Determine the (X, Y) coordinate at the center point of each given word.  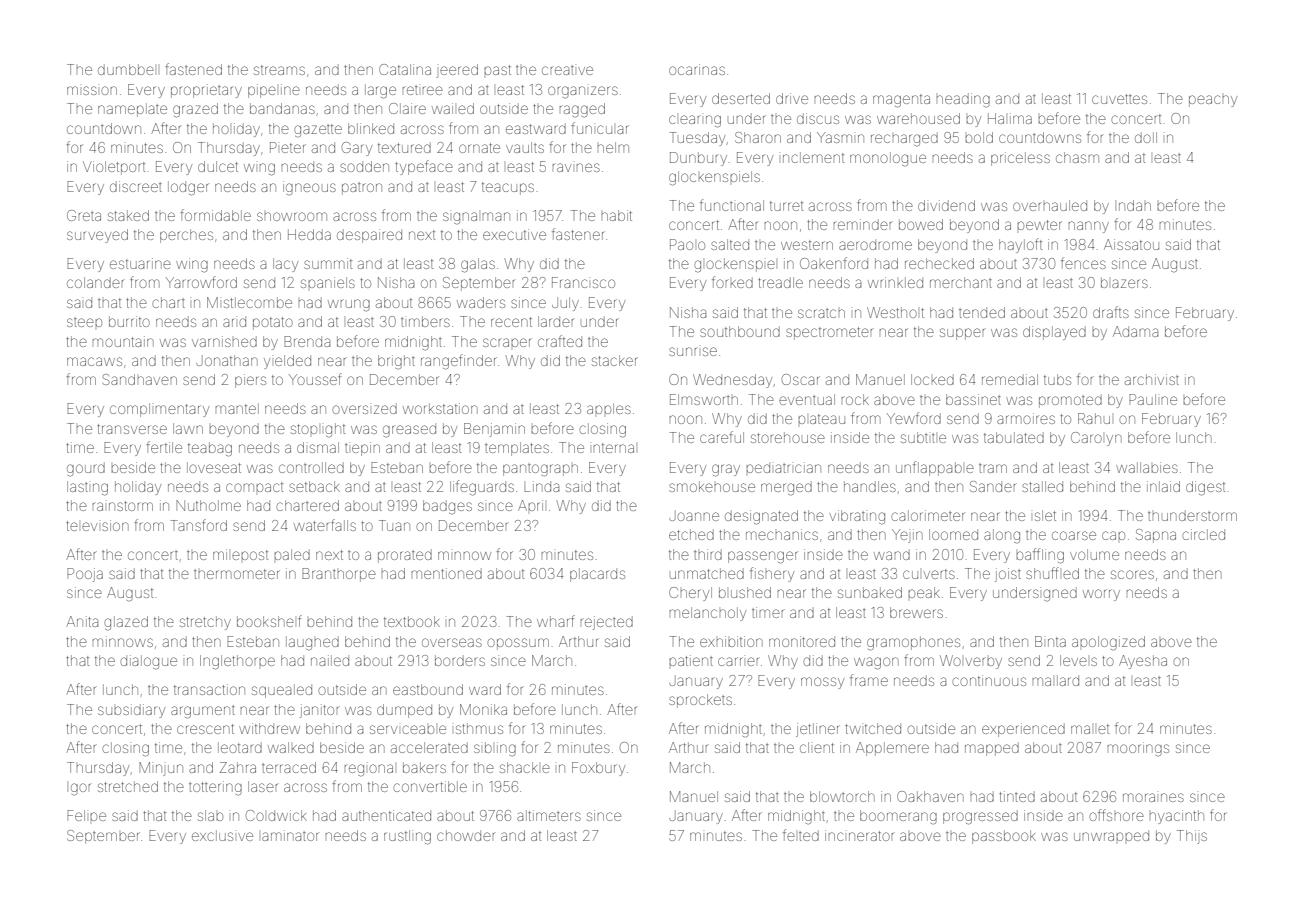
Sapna (1156, 536)
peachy (1213, 101)
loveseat (214, 467)
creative (567, 70)
